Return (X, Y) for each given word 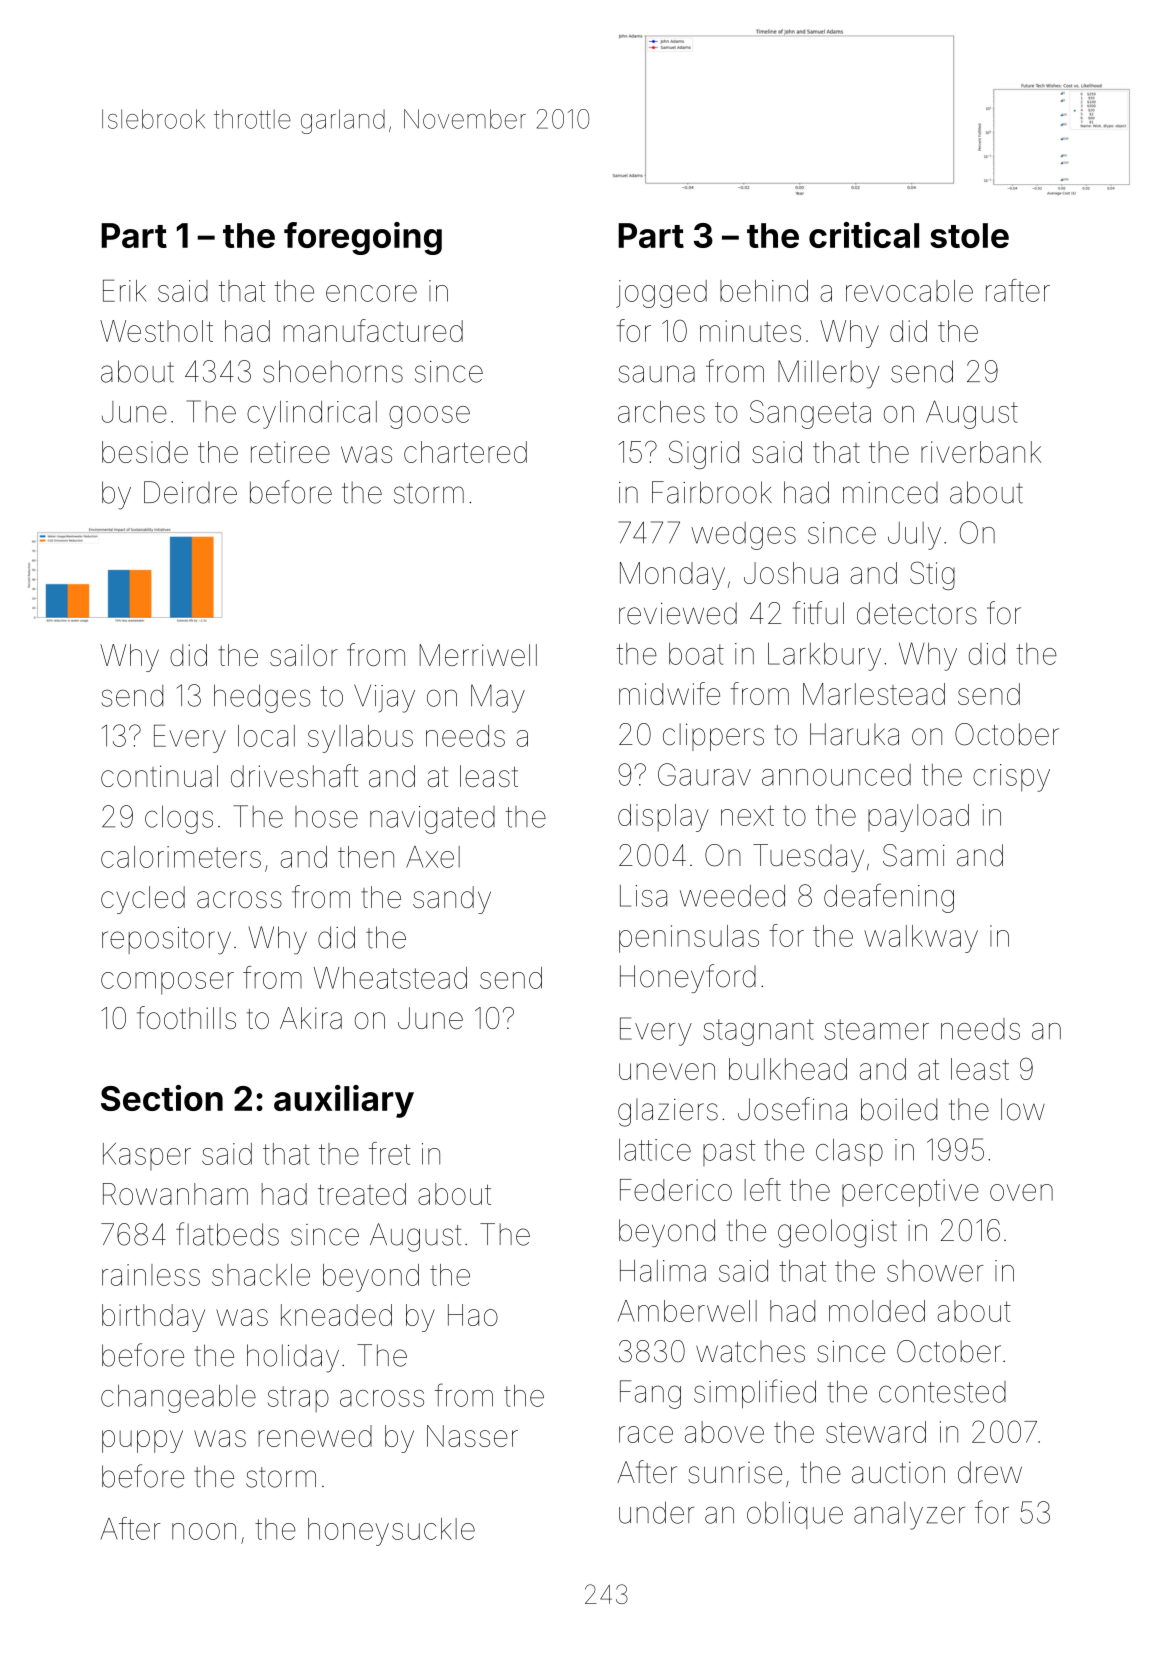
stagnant (758, 1032)
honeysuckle (391, 1532)
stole (969, 235)
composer (167, 983)
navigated (432, 820)
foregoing (363, 238)
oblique (795, 1515)
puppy (142, 1441)
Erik (124, 291)
